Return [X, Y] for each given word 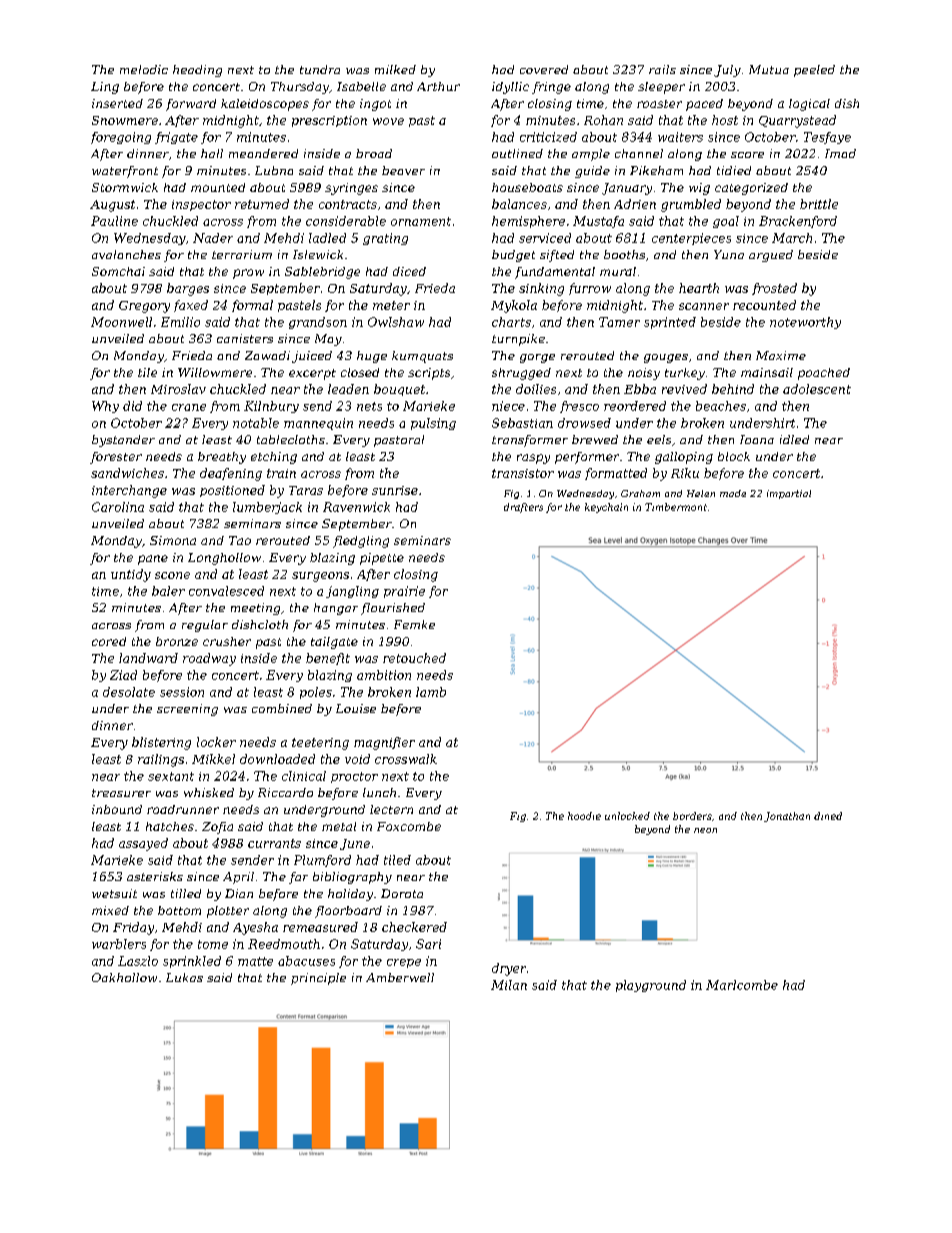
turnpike [518, 340]
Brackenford [798, 222]
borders [692, 816]
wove [388, 121]
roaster [659, 104]
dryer [509, 969]
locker [216, 742]
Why [105, 407]
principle [318, 979]
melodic [144, 69]
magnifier [384, 743]
